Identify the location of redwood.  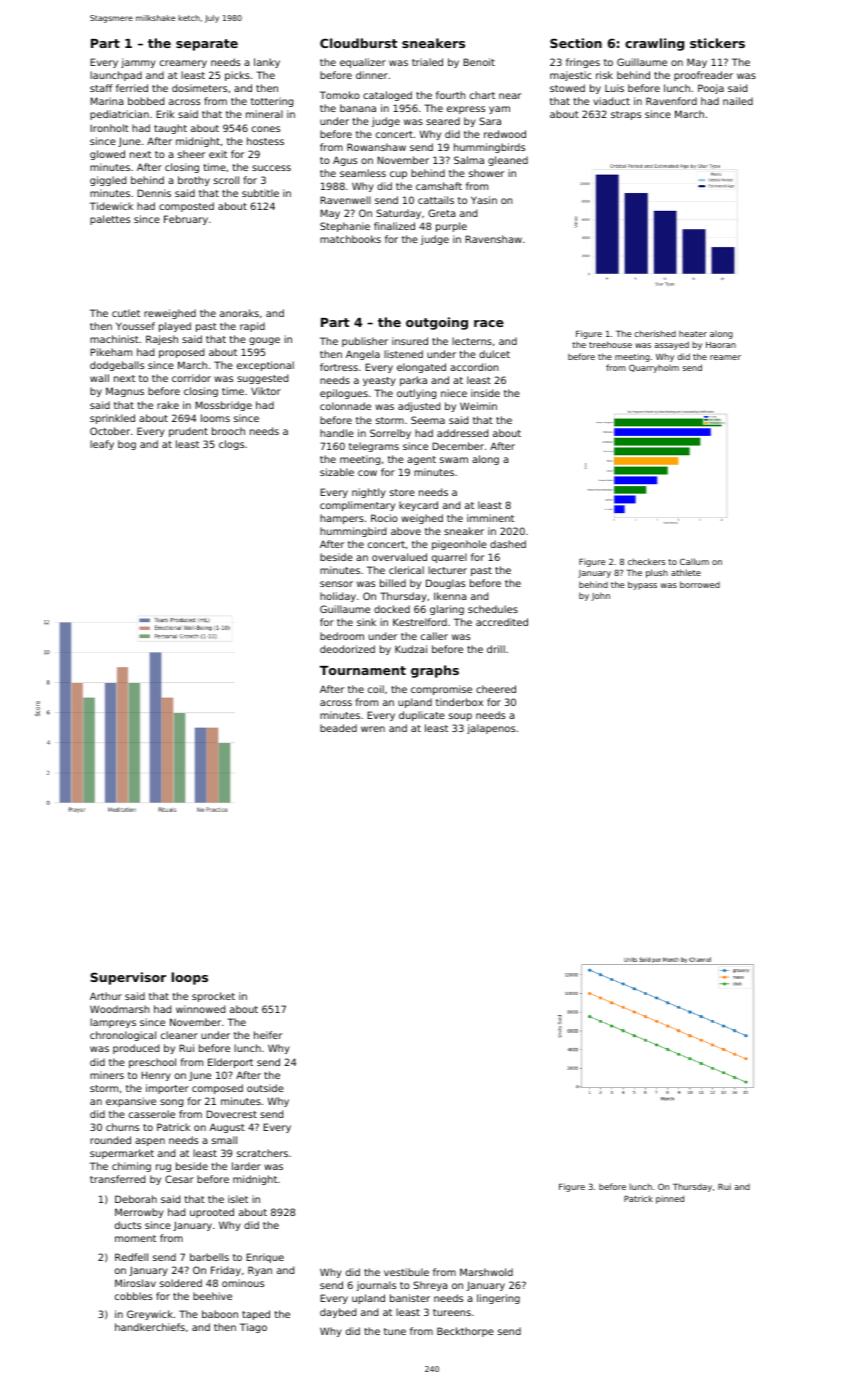
(505, 134).
